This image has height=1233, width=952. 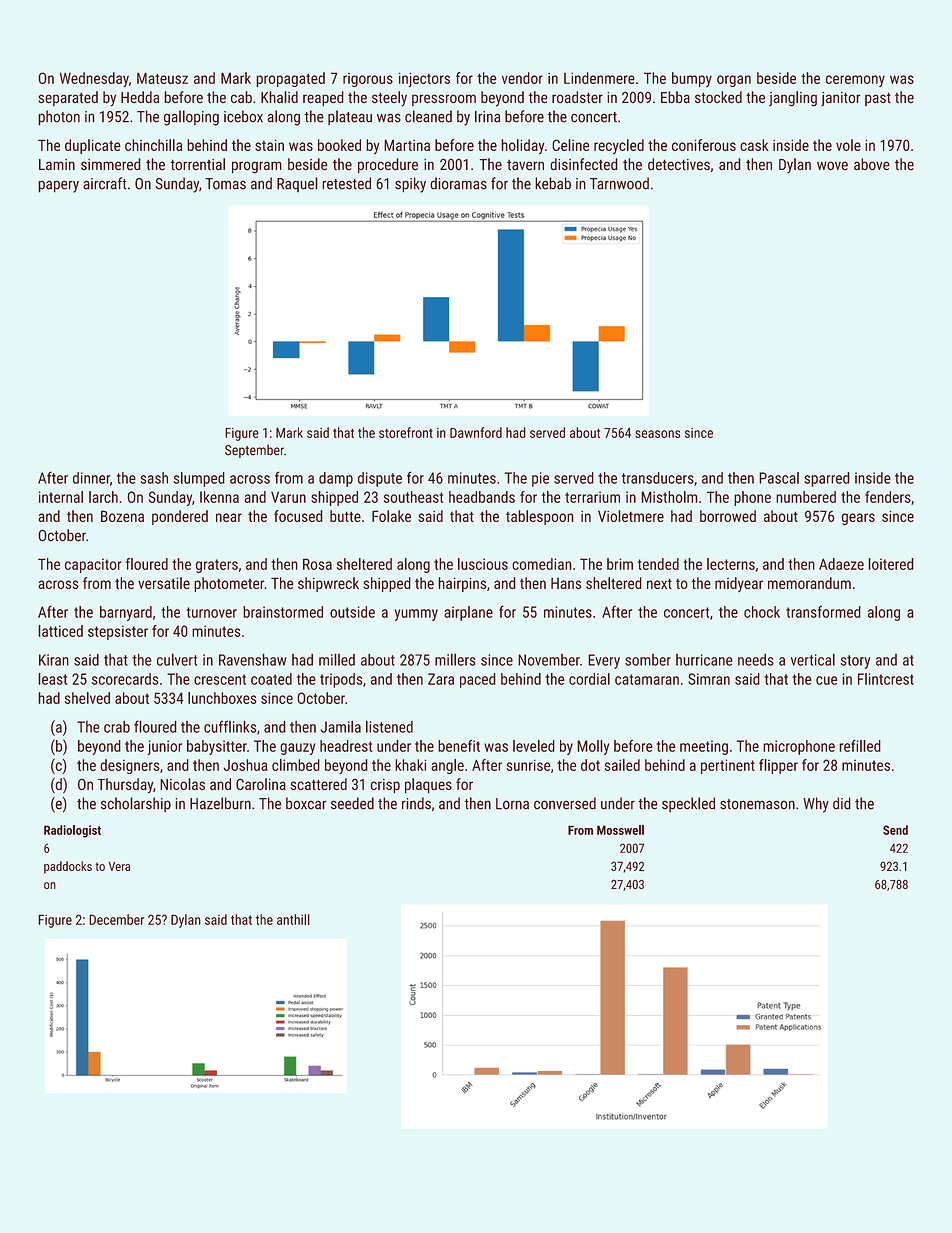 I want to click on papery, so click(x=58, y=186).
